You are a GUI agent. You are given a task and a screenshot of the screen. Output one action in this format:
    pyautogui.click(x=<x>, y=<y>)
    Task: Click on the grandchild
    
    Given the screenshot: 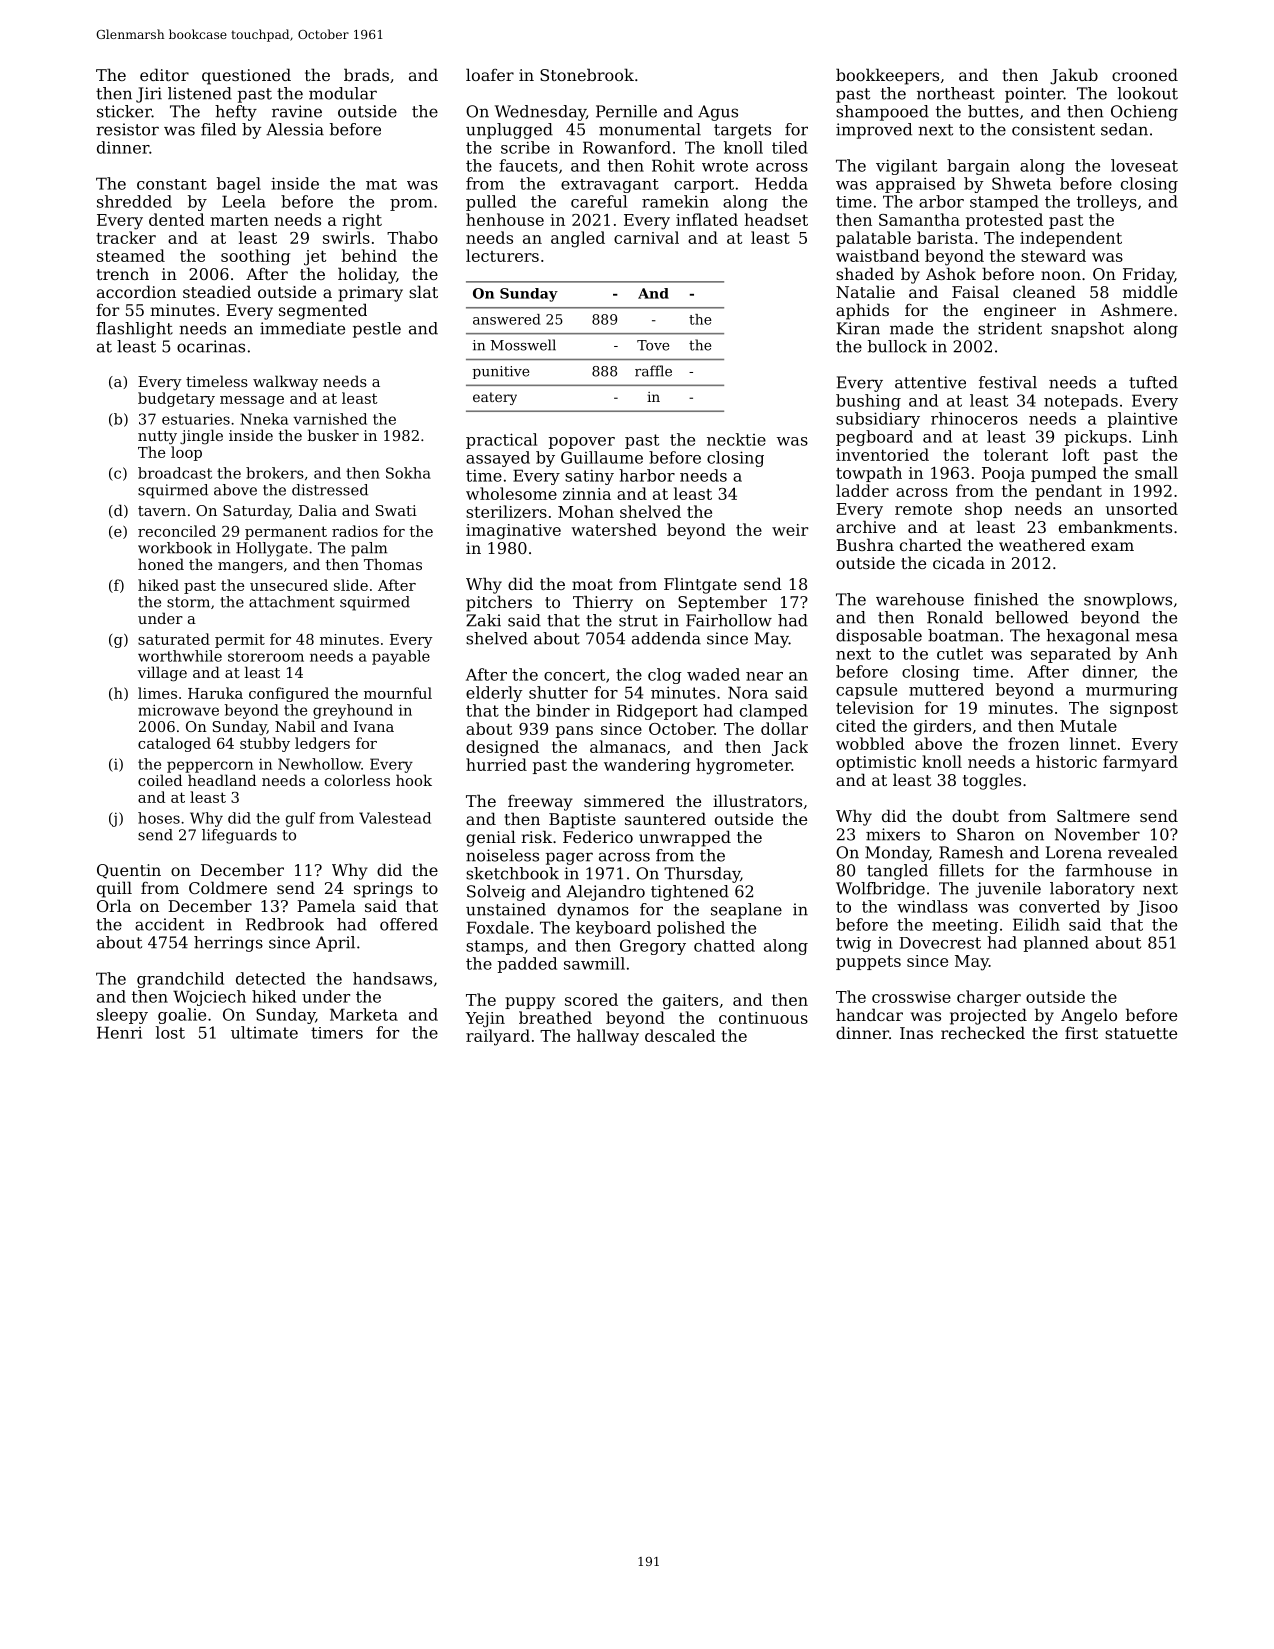 What is the action you would take?
    pyautogui.click(x=180, y=980)
